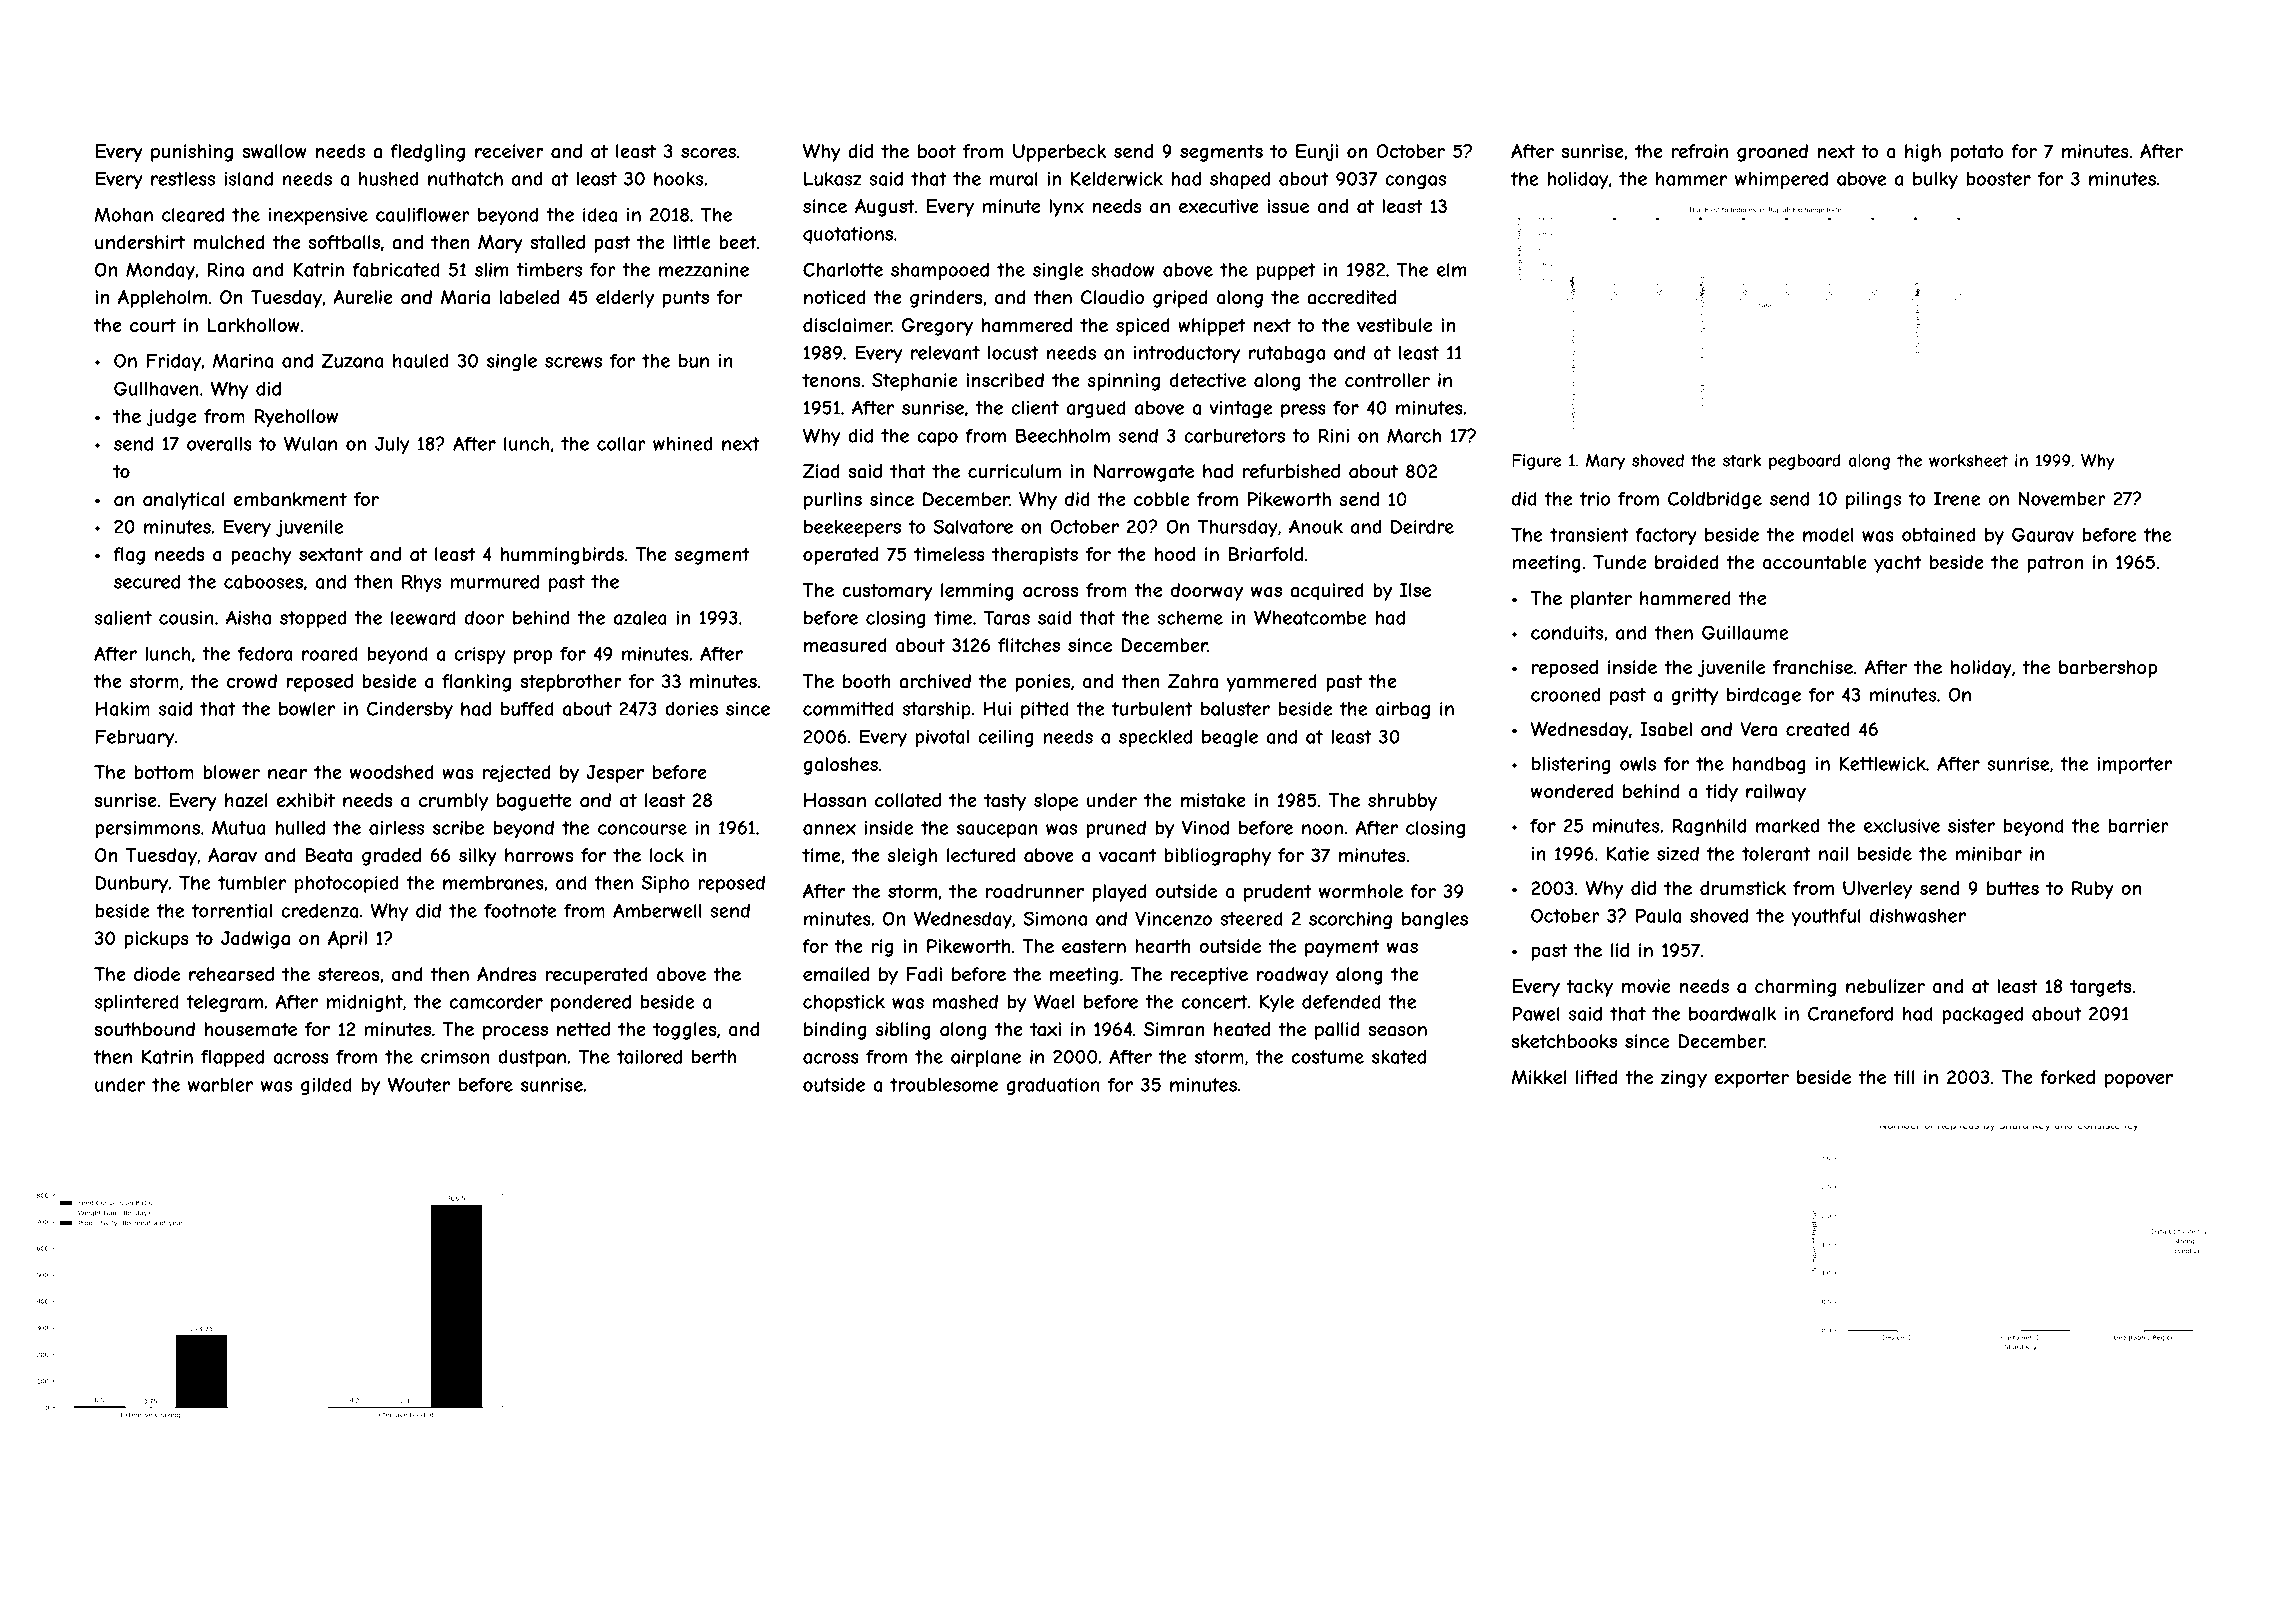 The width and height of the screenshot is (2282, 1614). What do you see at coordinates (183, 179) in the screenshot?
I see `restless` at bounding box center [183, 179].
